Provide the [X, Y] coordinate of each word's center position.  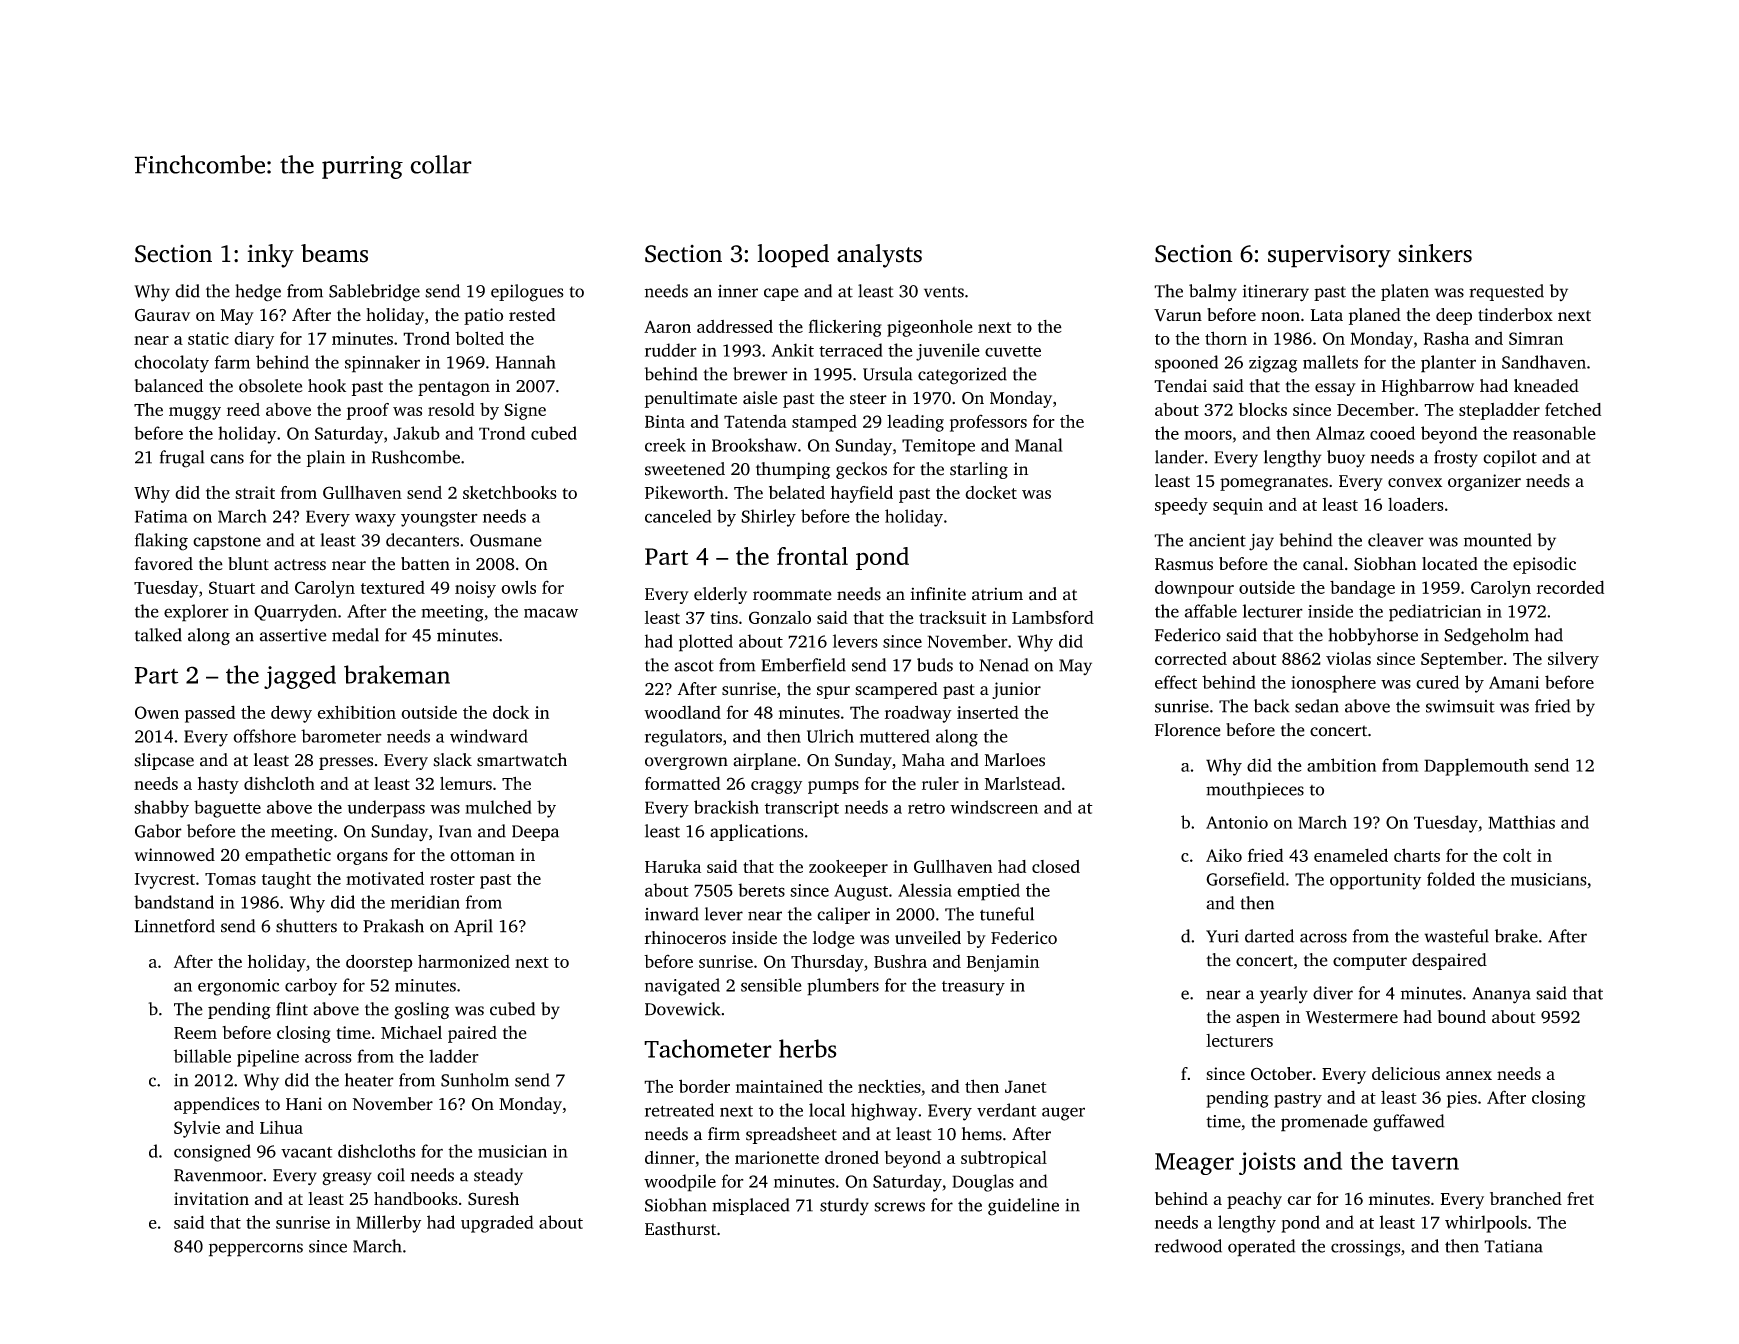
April [473, 927]
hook [327, 386]
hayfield [862, 494]
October [1281, 1074]
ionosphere [1333, 684]
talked [158, 635]
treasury [973, 988]
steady [498, 1176]
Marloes [1015, 760]
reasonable [1554, 433]
